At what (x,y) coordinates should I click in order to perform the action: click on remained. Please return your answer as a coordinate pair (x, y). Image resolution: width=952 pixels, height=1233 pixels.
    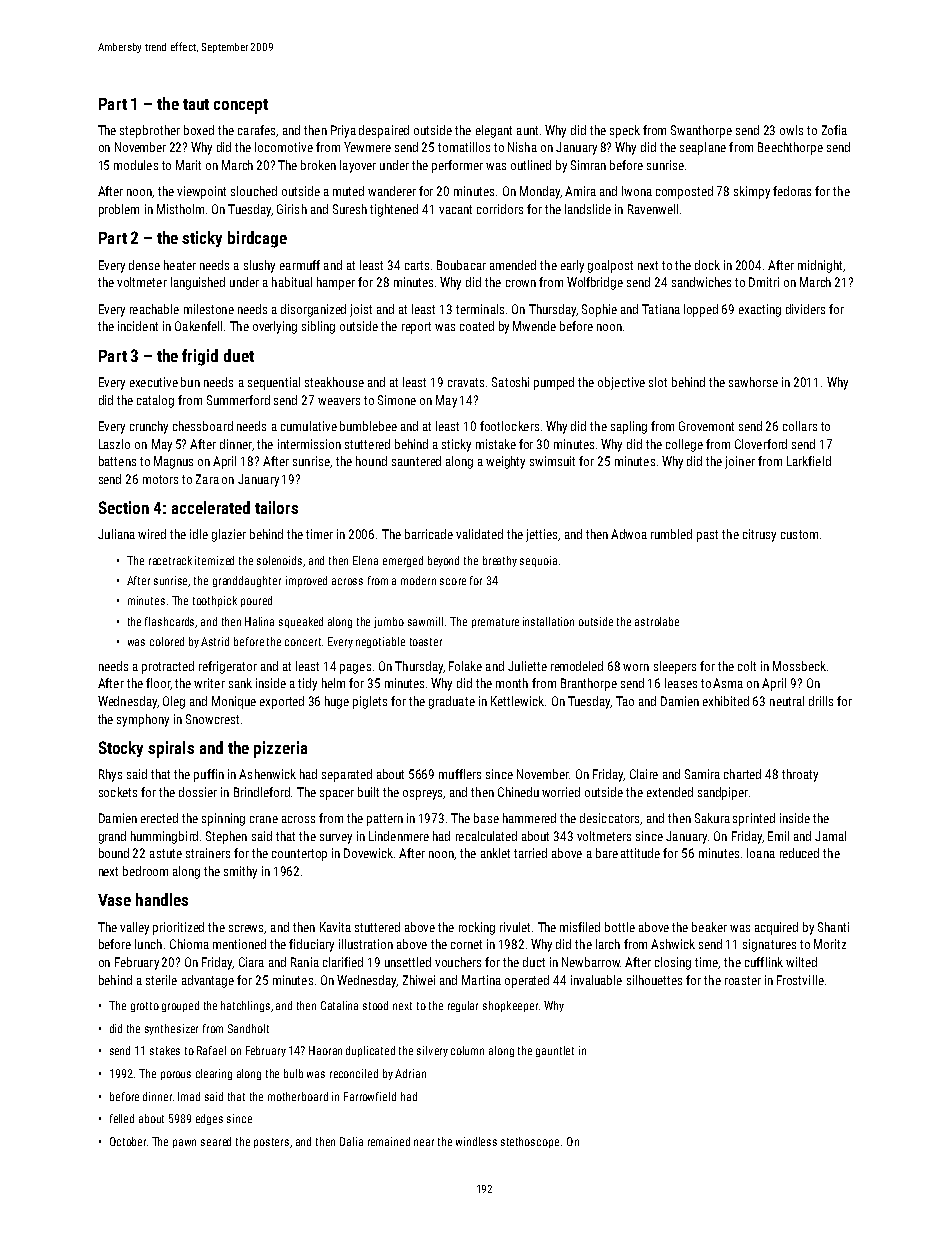
    Looking at the image, I should click on (389, 1141).
